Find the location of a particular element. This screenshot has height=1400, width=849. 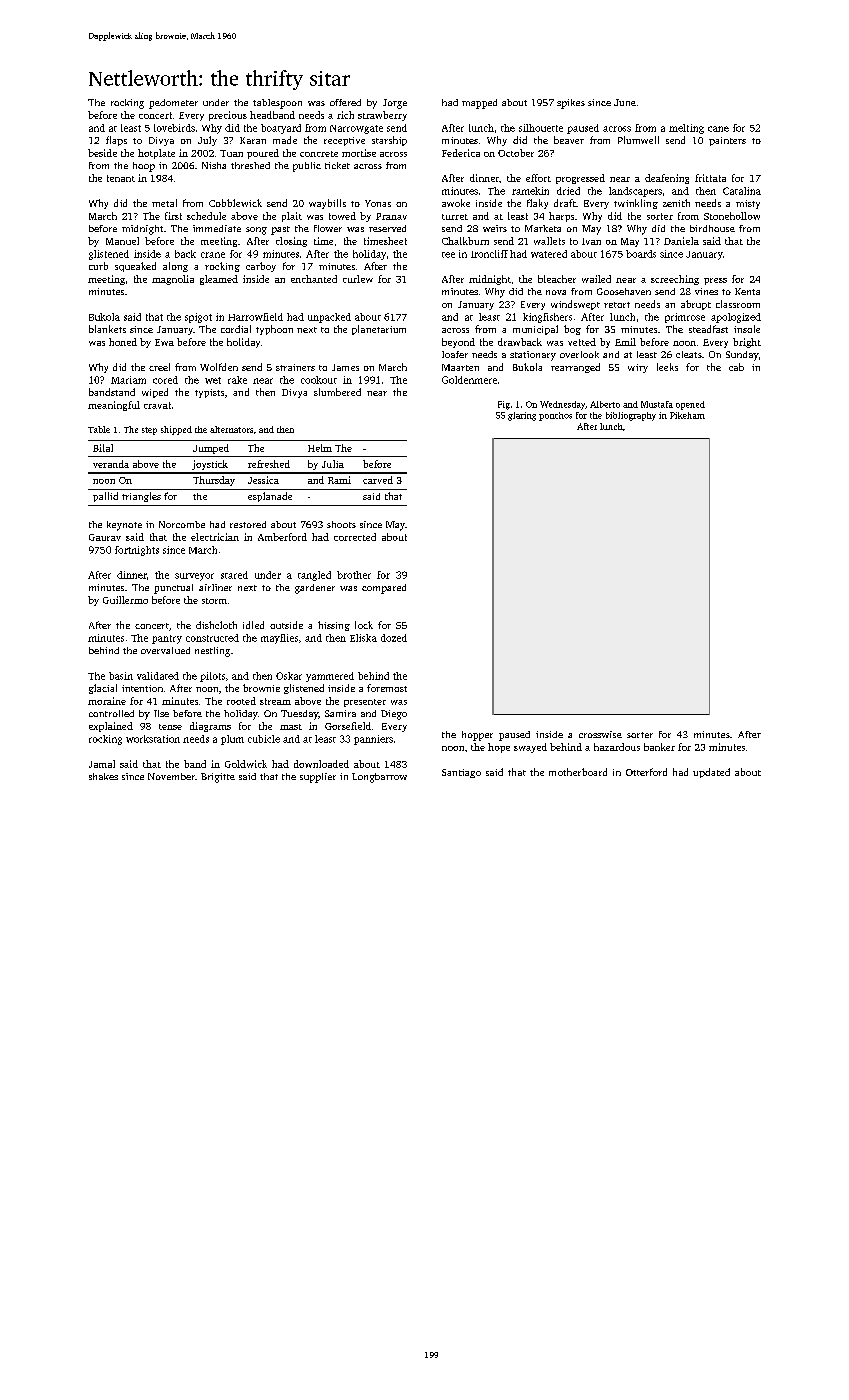

Cobblewick is located at coordinates (235, 203).
